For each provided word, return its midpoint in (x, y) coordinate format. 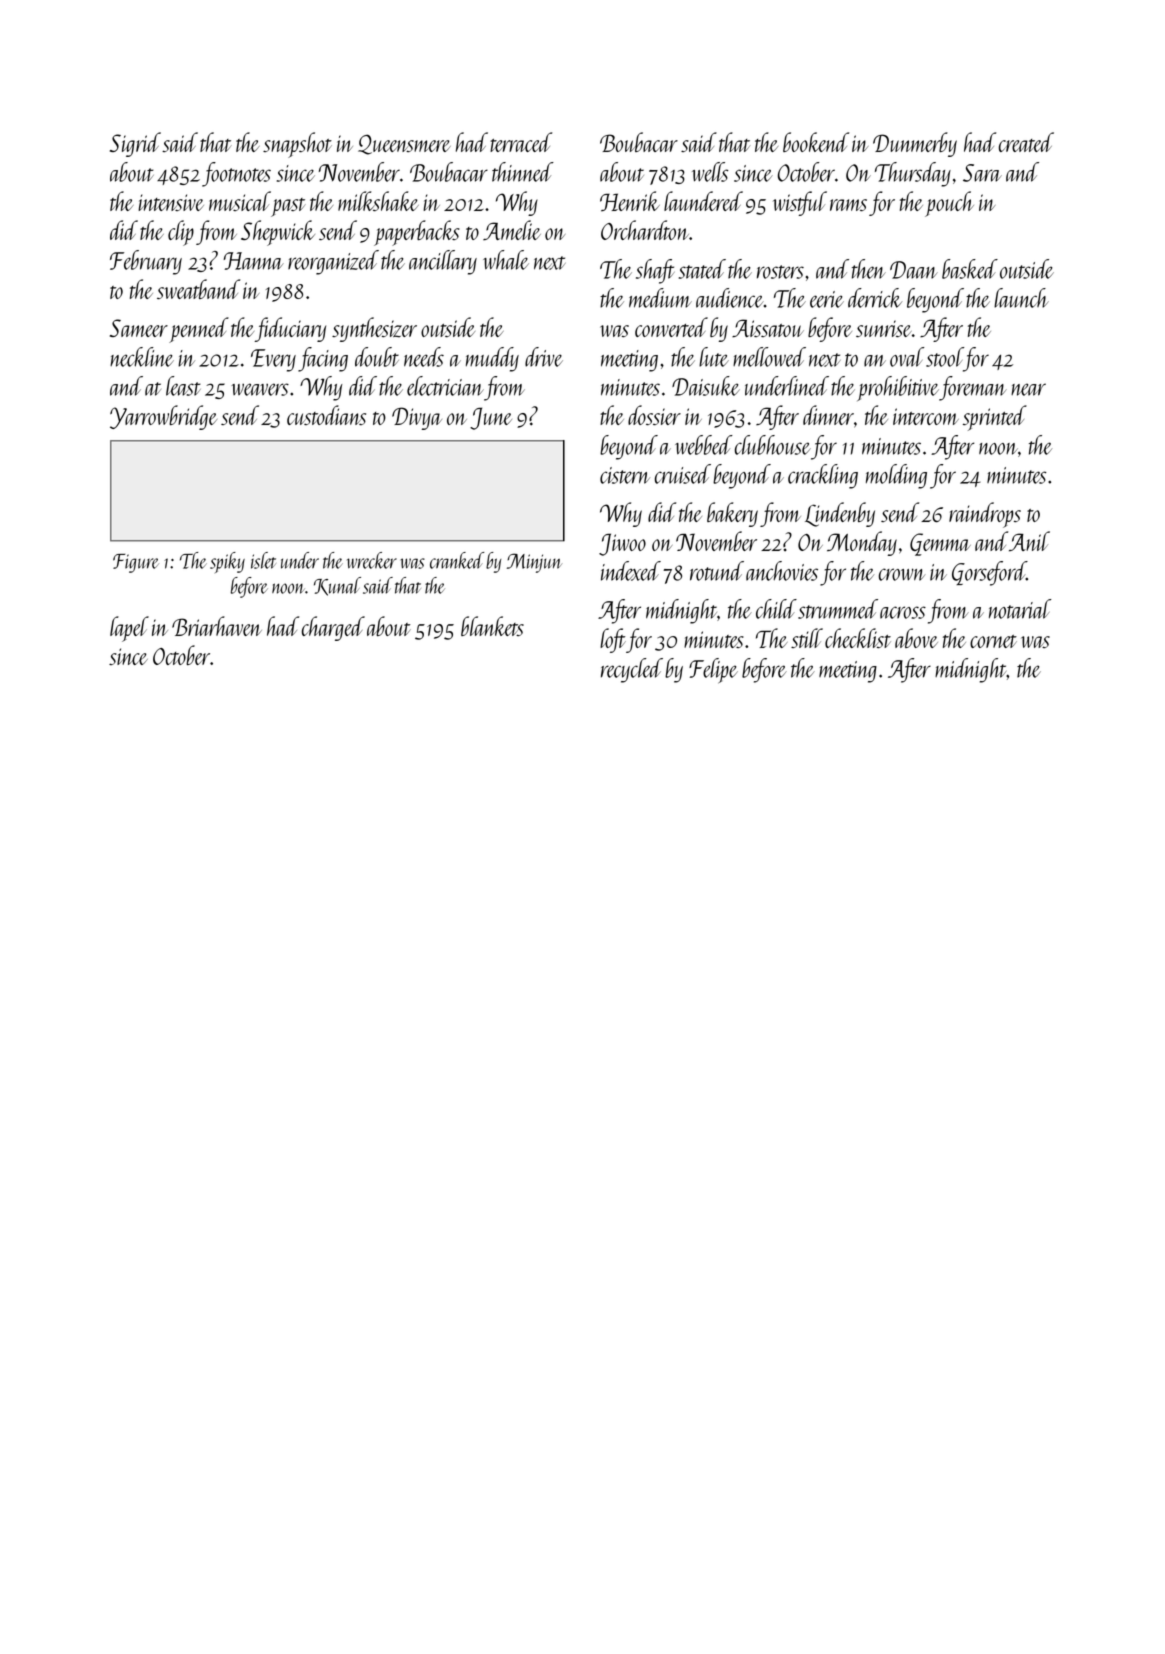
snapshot (297, 145)
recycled (632, 670)
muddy (492, 359)
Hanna (253, 261)
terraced (521, 142)
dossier (654, 415)
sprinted (995, 418)
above (916, 638)
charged (333, 628)
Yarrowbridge (163, 417)
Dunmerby (915, 144)
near (1028, 389)
